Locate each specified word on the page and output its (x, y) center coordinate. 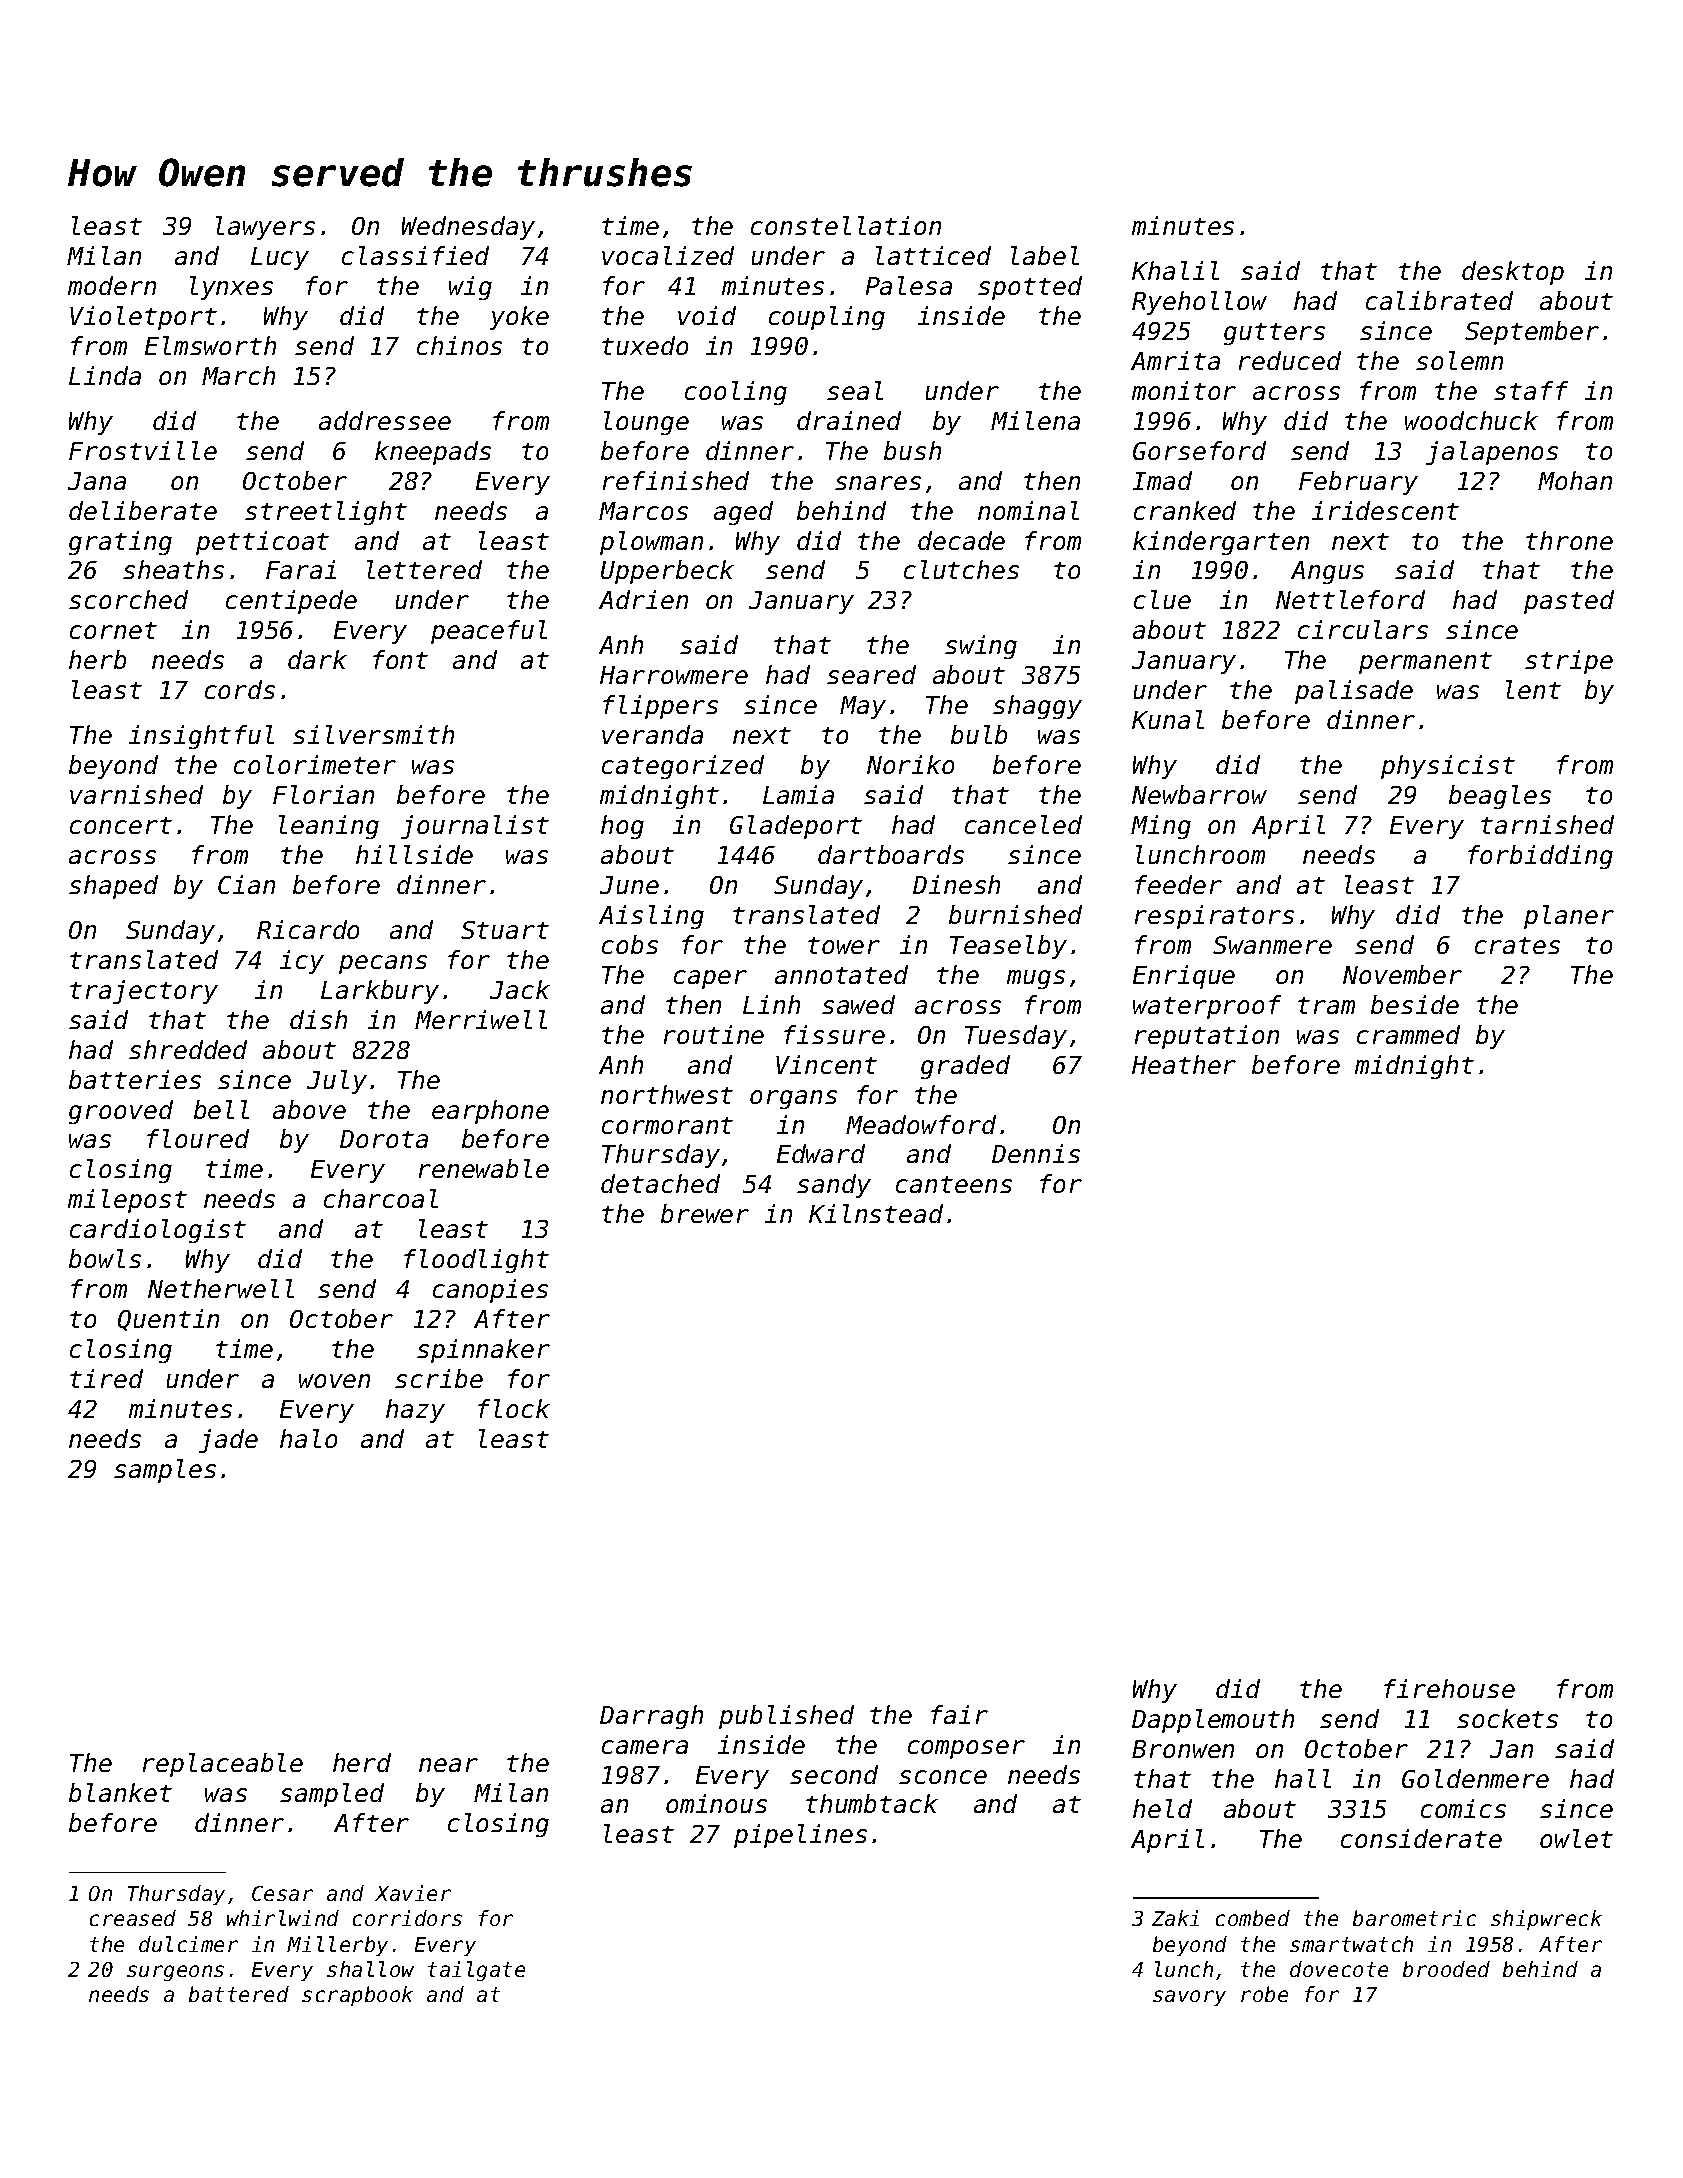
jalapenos (1492, 453)
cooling (736, 393)
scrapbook (357, 1996)
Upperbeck (667, 572)
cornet (113, 630)
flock (514, 1408)
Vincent (826, 1064)
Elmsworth (210, 345)
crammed (1408, 1034)
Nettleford (1350, 599)
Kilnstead (876, 1213)
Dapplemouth (1213, 1721)
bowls (105, 1258)
